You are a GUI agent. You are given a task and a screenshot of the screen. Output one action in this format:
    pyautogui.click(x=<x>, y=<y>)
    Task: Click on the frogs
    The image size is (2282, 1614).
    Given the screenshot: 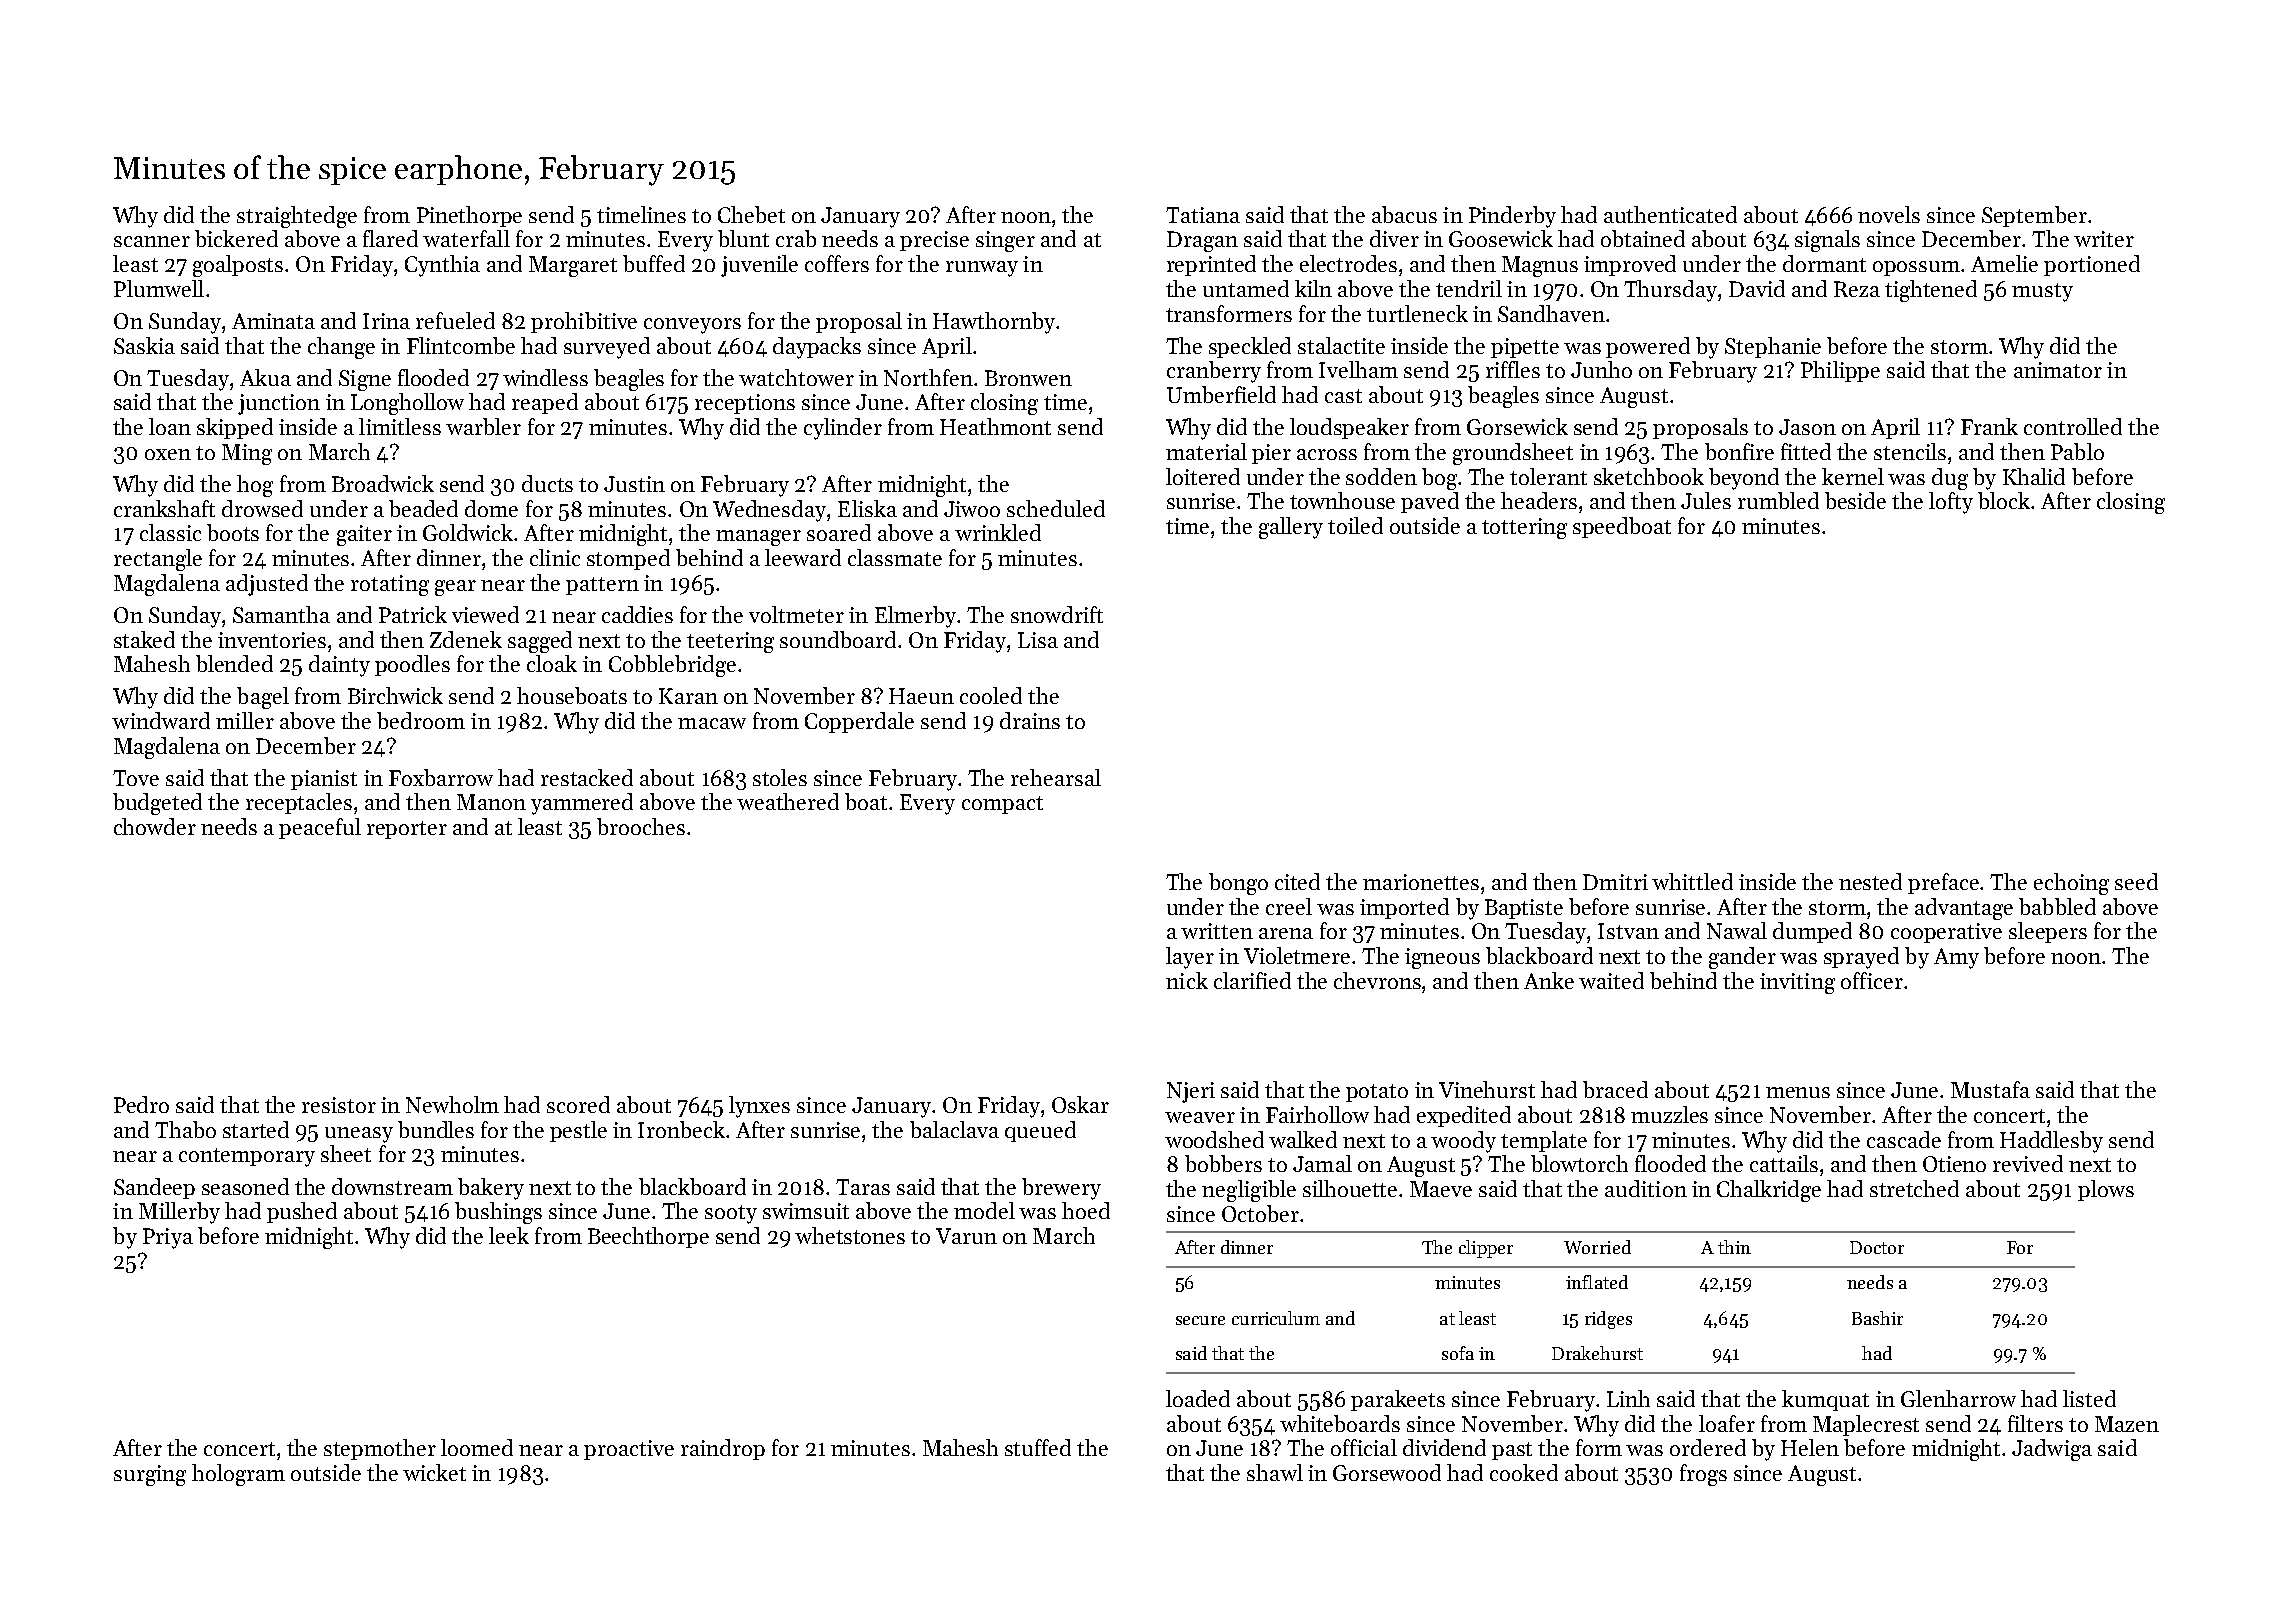 What is the action you would take?
    pyautogui.click(x=1703, y=1475)
